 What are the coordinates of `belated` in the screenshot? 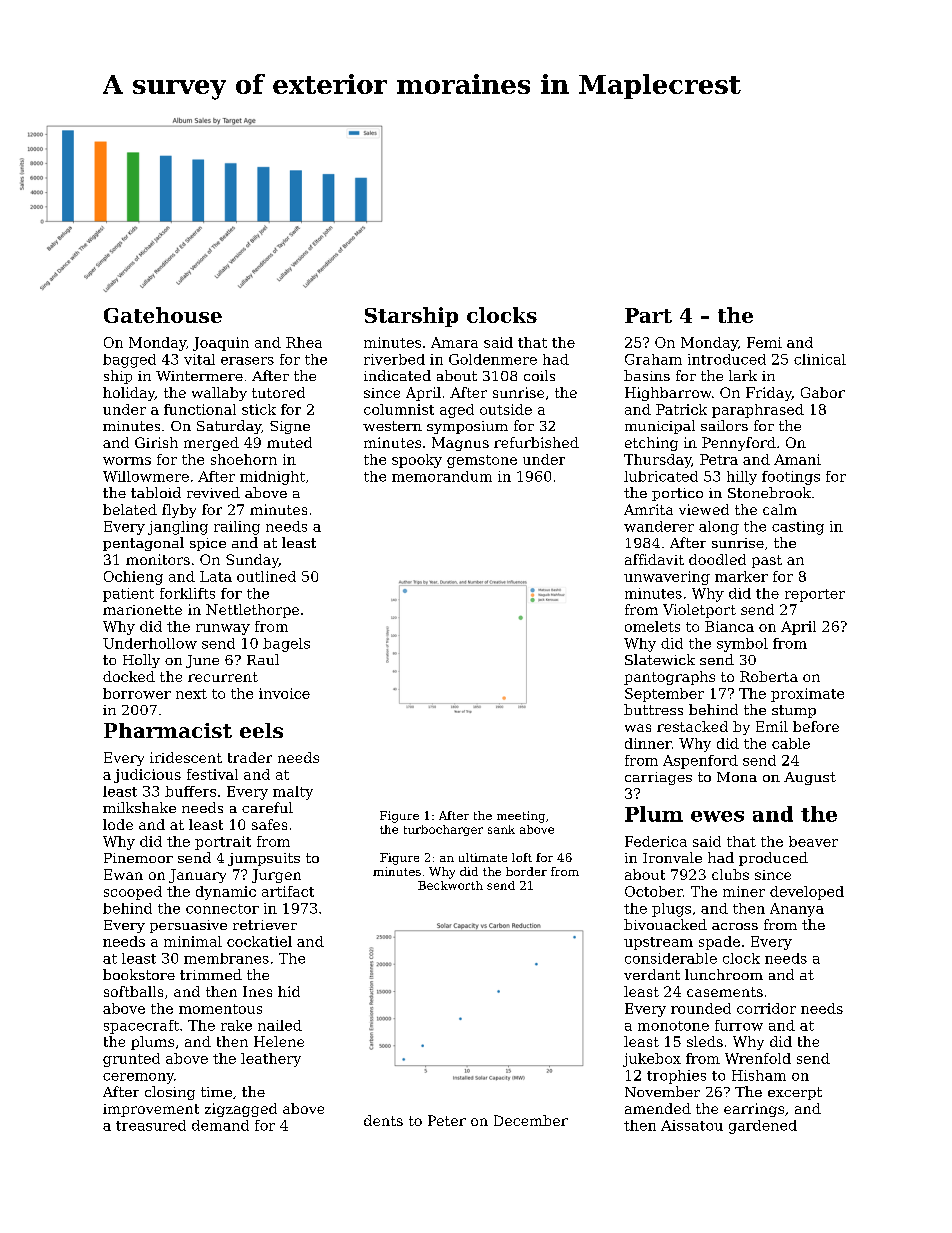 It's located at (130, 509).
